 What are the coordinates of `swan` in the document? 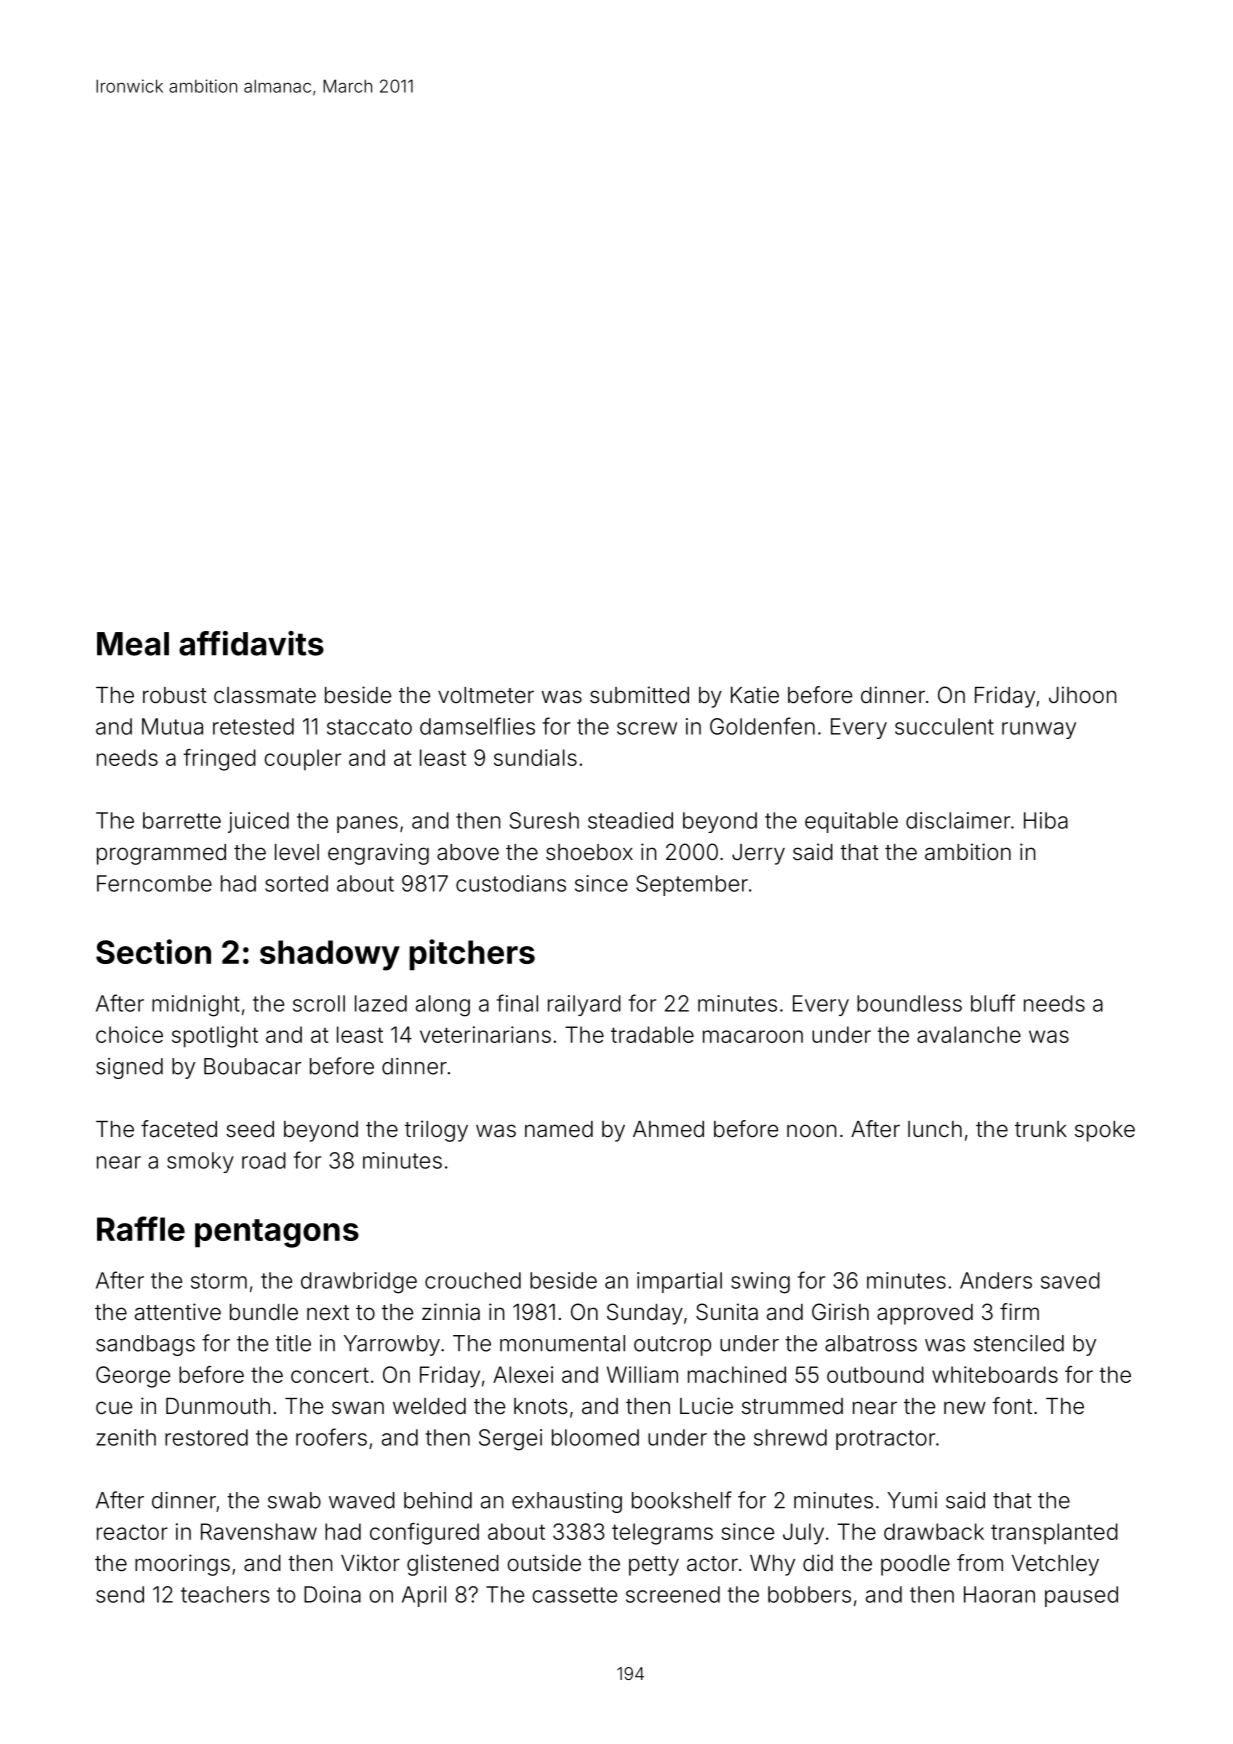 It's located at (358, 1408).
